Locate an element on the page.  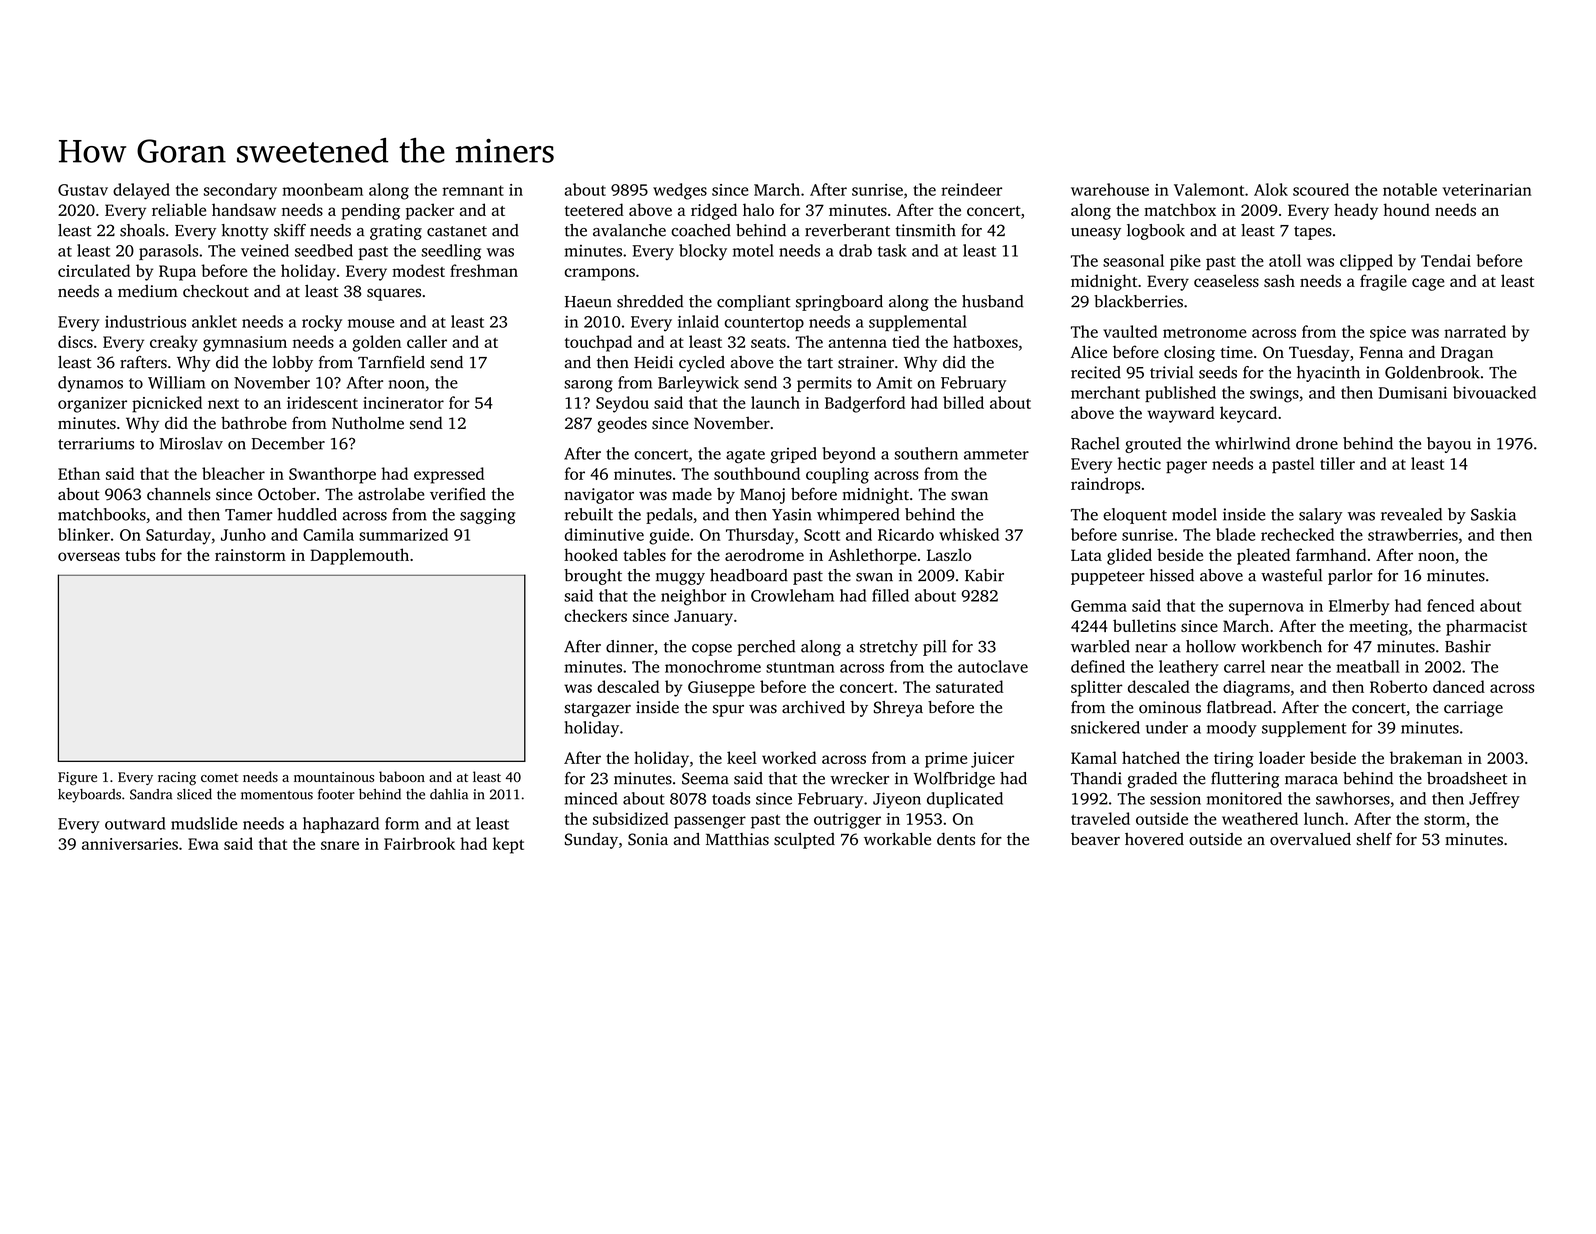
bivouacked is located at coordinates (1494, 392).
